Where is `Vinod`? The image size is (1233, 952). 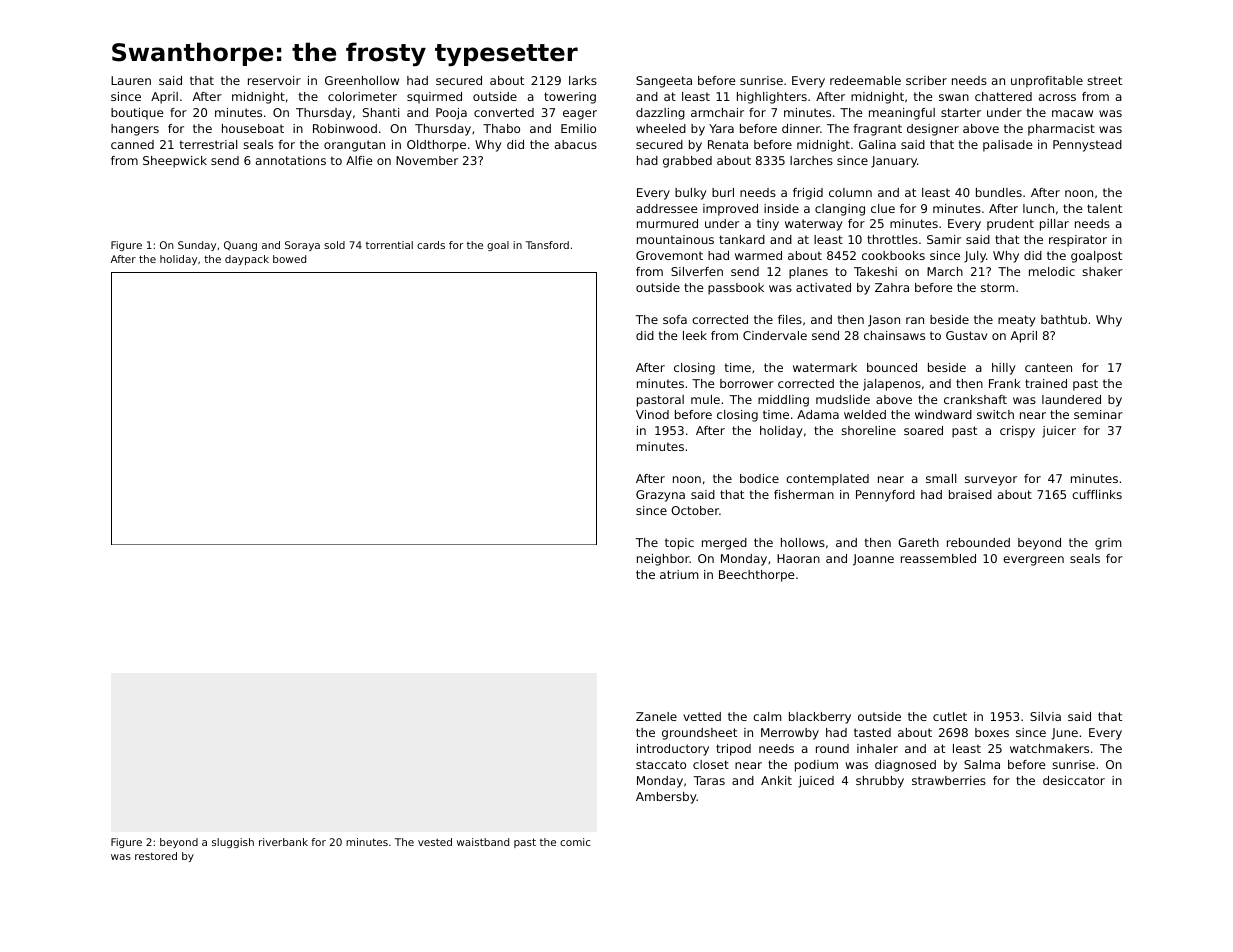 Vinod is located at coordinates (652, 414).
